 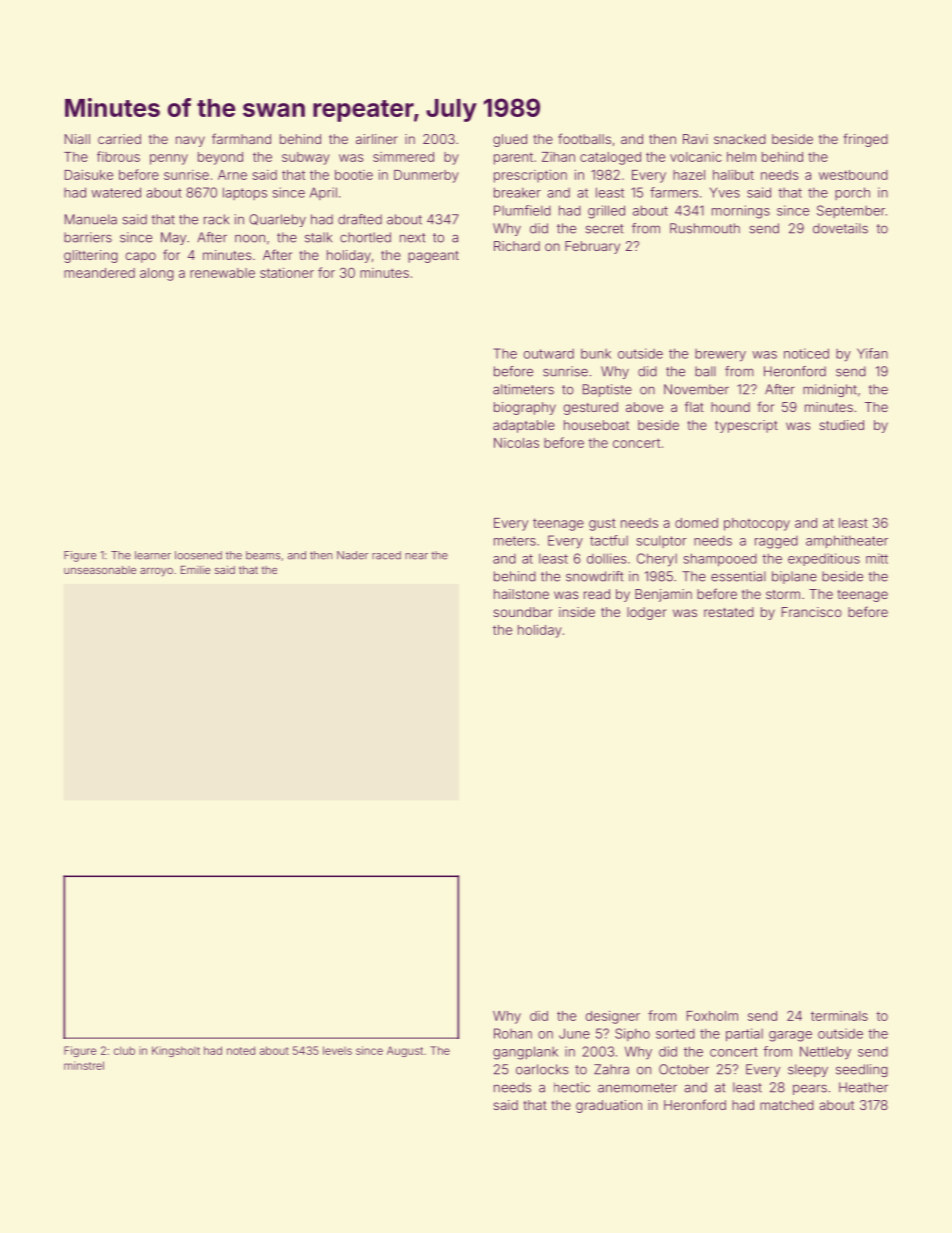 I want to click on fringed, so click(x=865, y=140).
